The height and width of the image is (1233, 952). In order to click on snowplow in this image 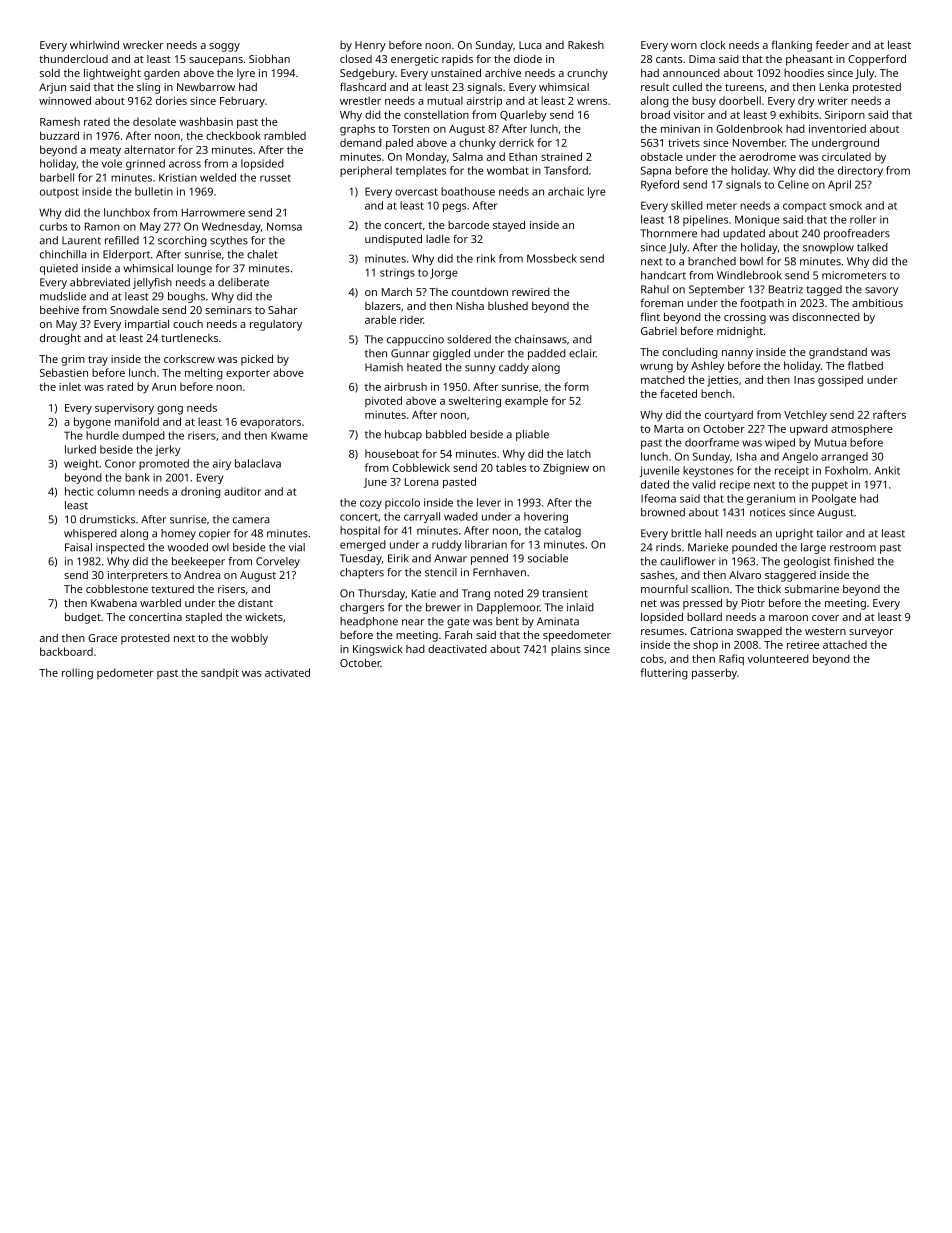, I will do `click(828, 248)`.
